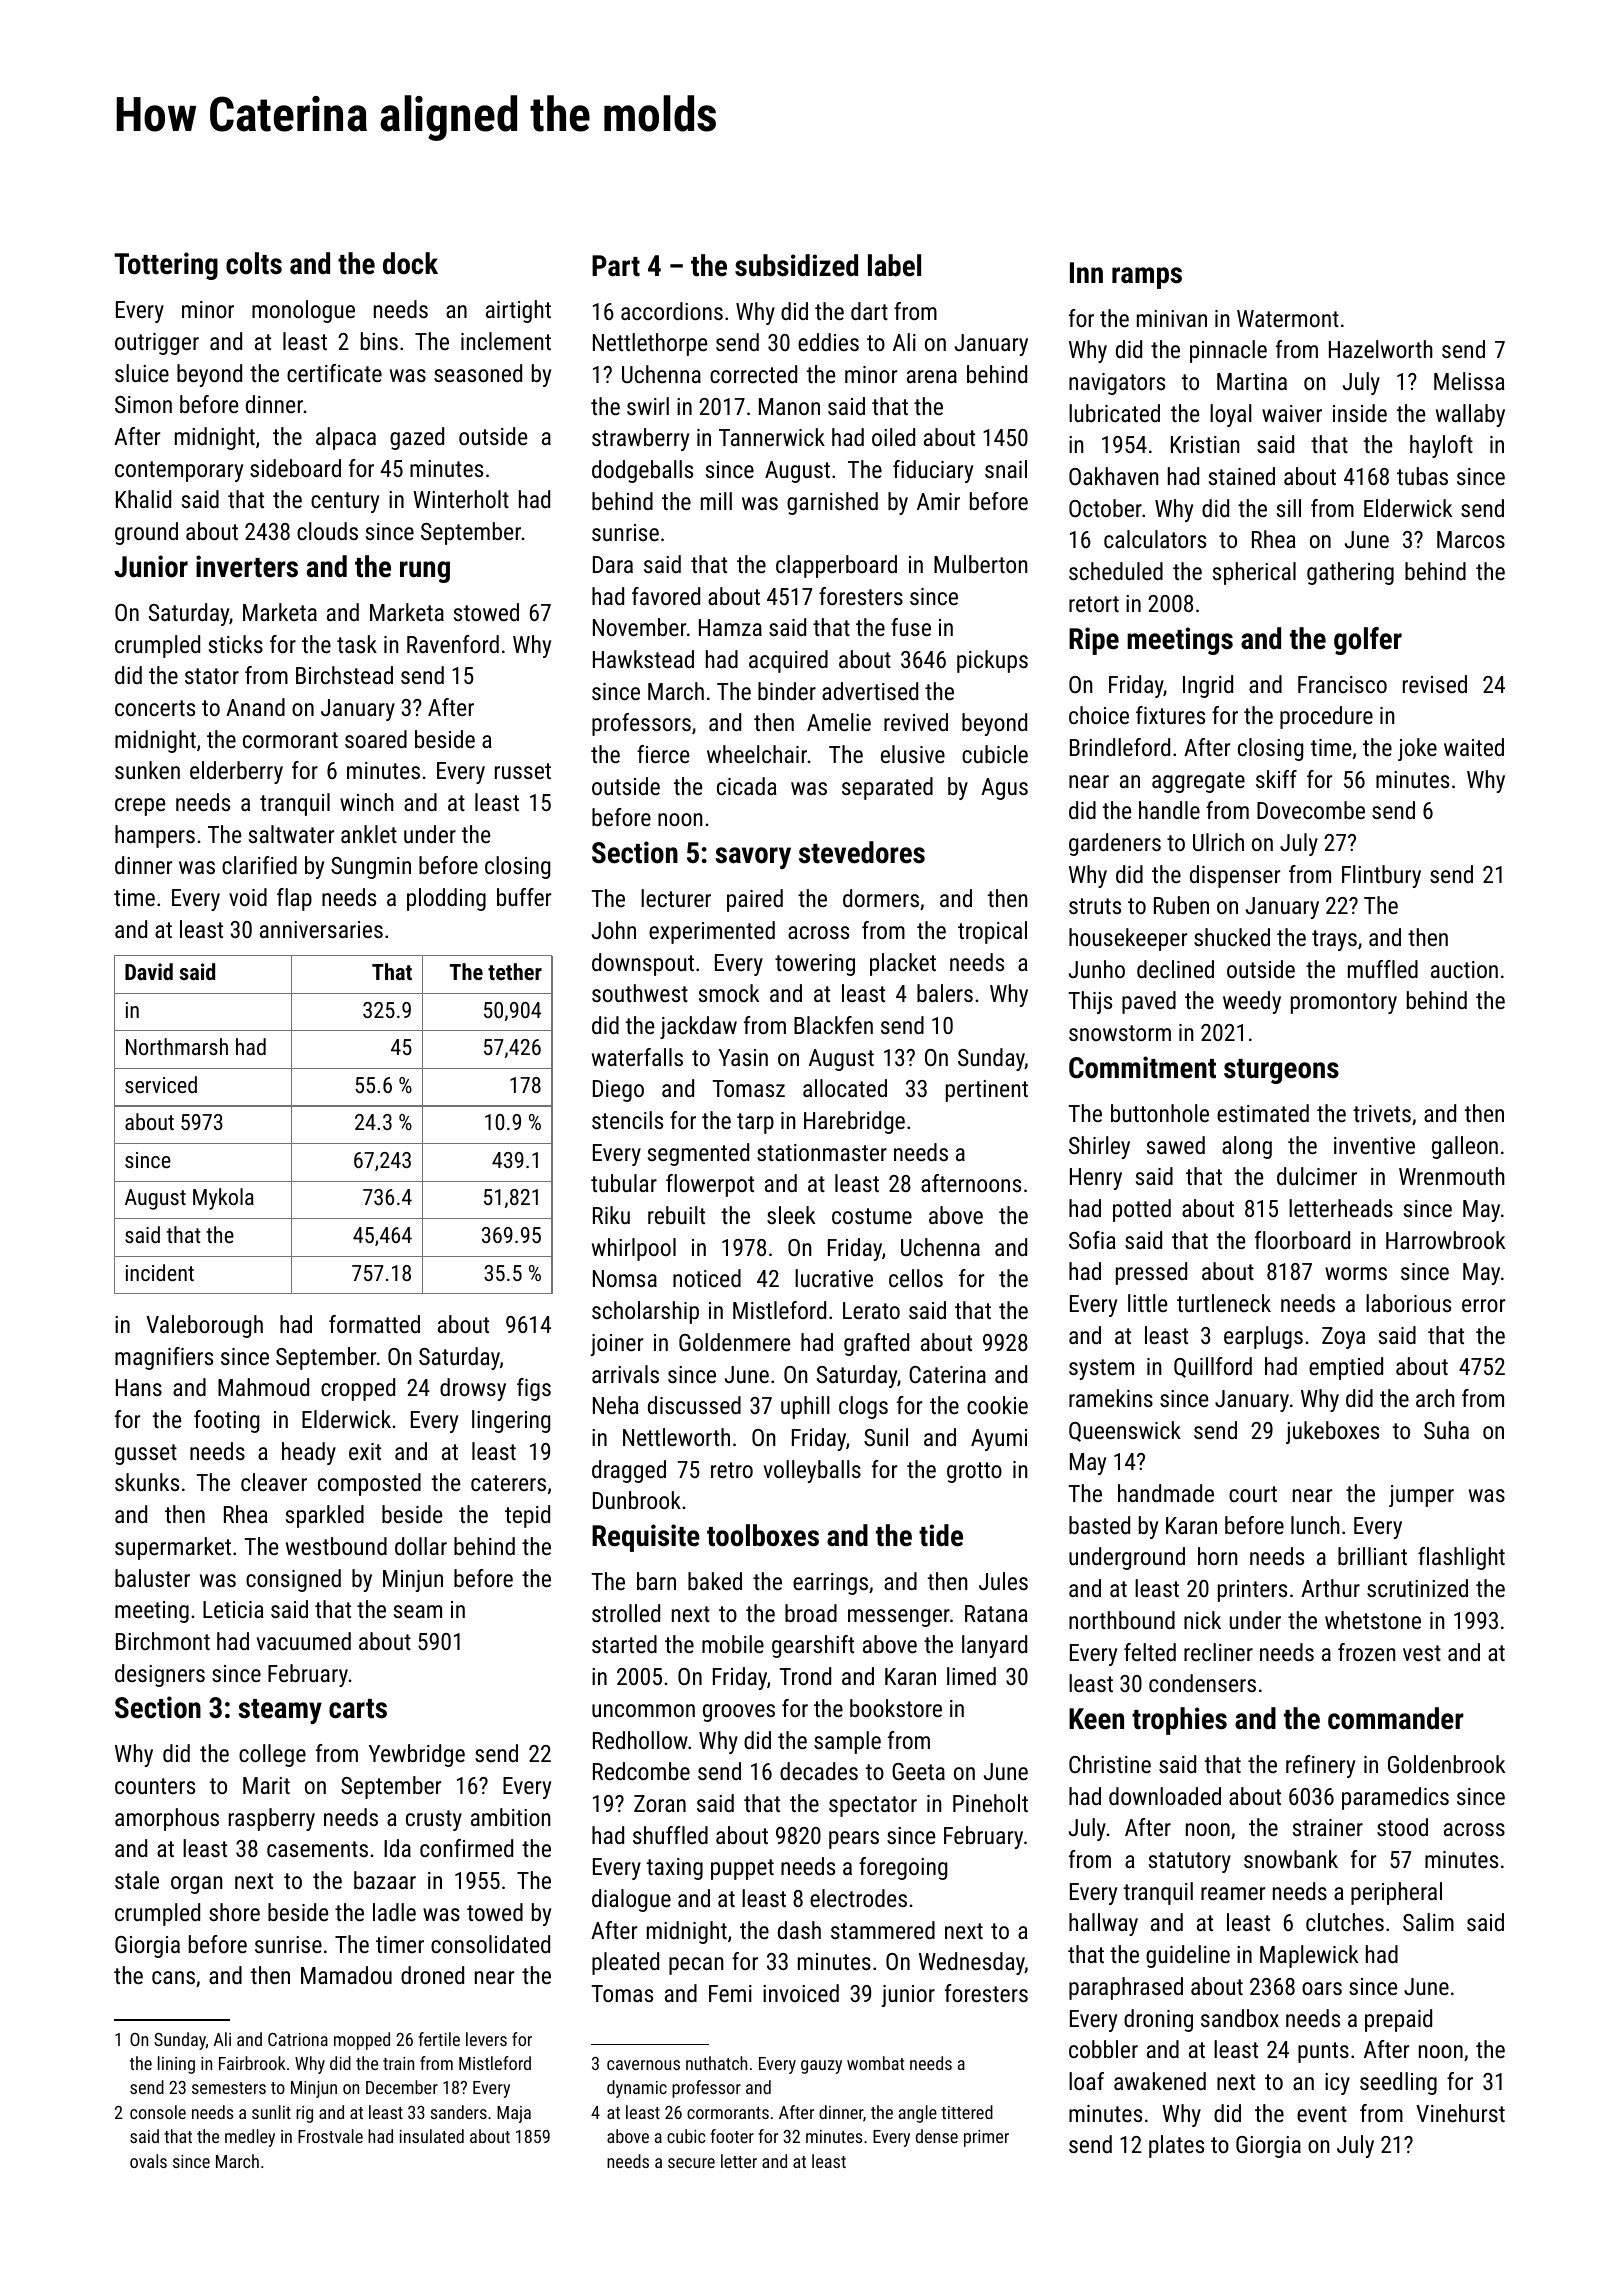 The width and height of the screenshot is (1620, 2292). What do you see at coordinates (1147, 278) in the screenshot?
I see `ramps` at bounding box center [1147, 278].
